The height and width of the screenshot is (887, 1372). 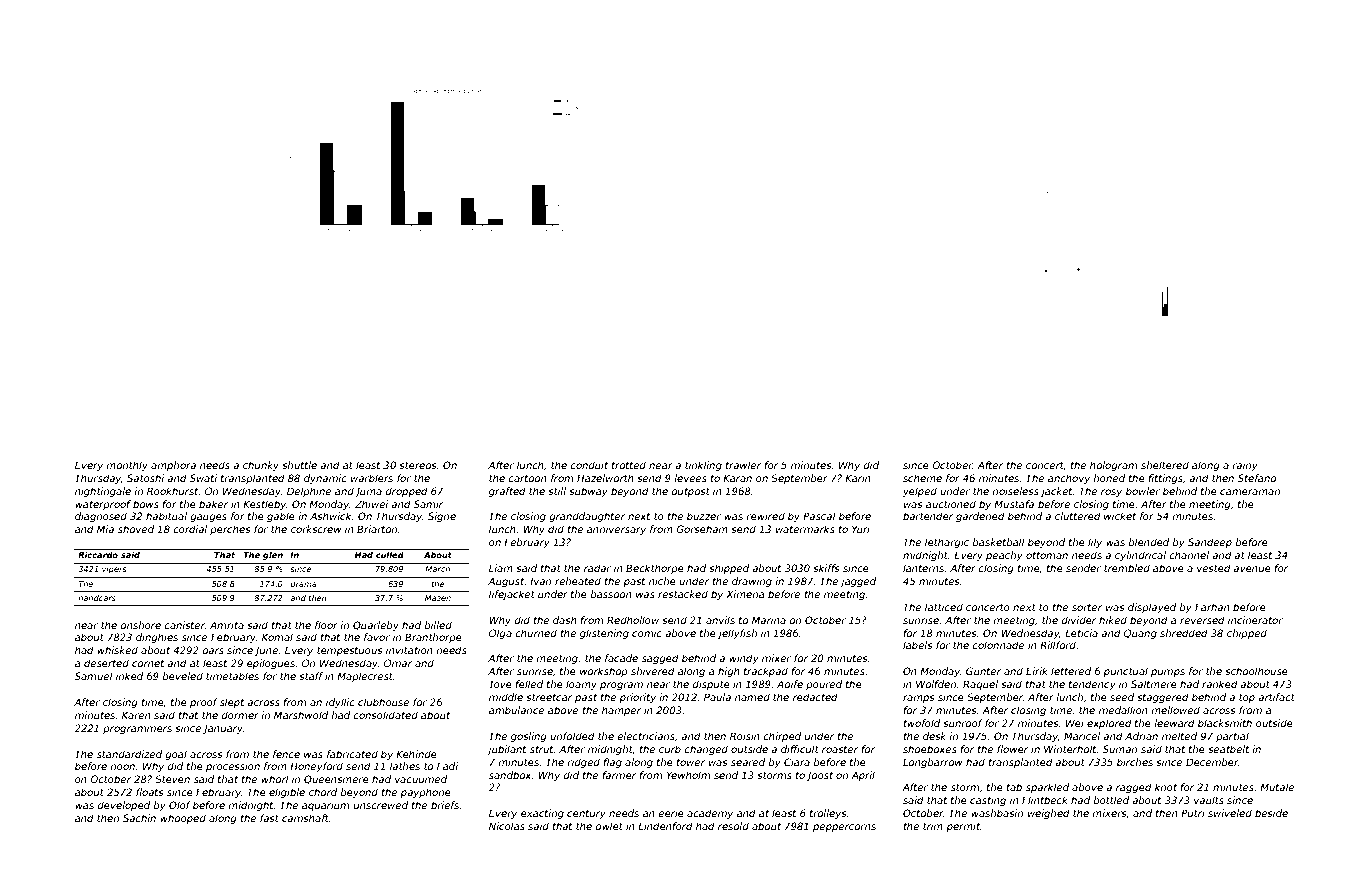 I want to click on beside, so click(x=1271, y=813).
